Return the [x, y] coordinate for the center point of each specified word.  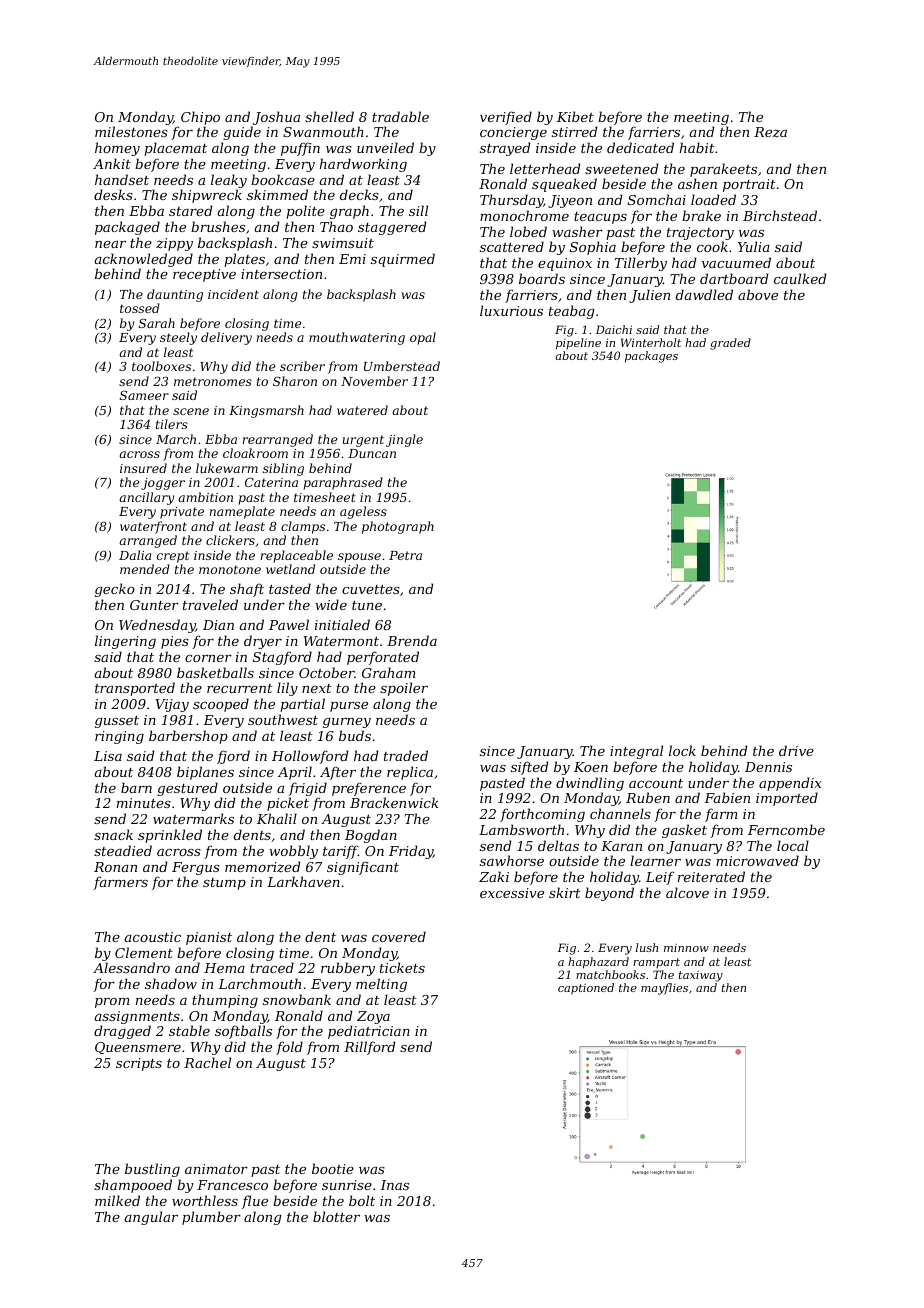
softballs [243, 1032]
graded [730, 344]
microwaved [757, 860]
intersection [281, 274]
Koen [591, 767]
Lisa [108, 756]
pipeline [578, 344]
